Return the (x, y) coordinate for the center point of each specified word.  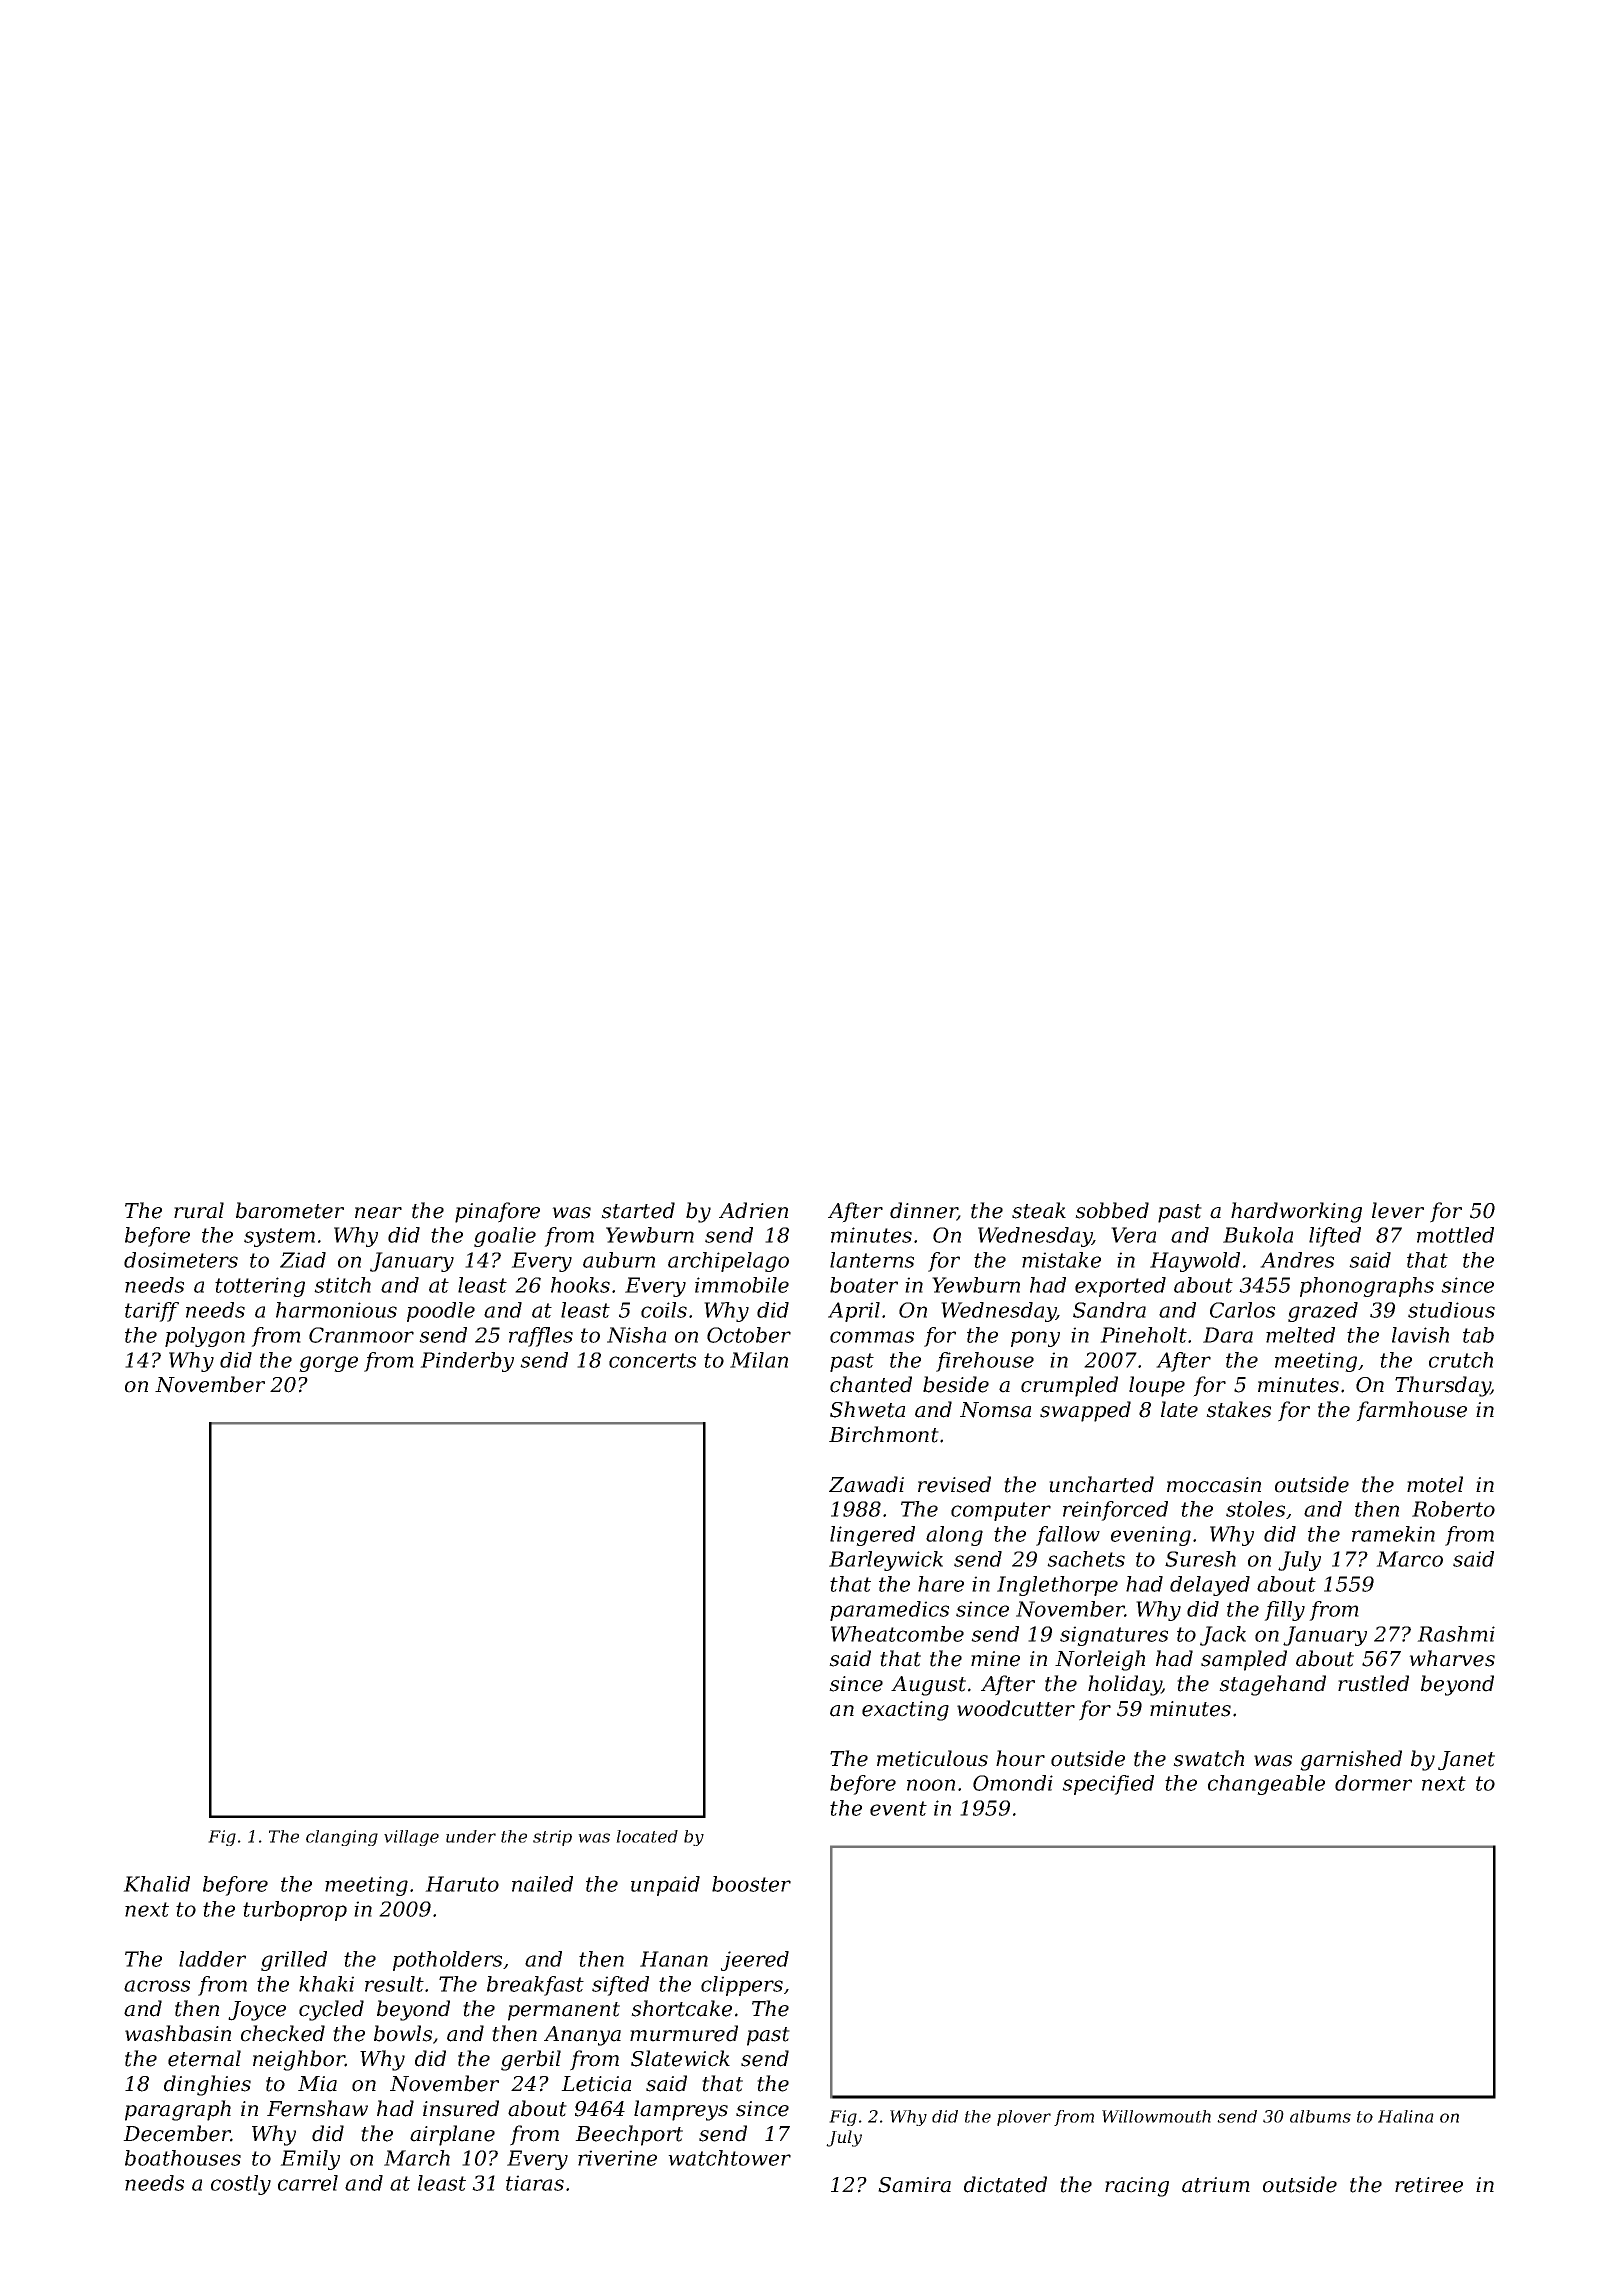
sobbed (1112, 1210)
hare (941, 1584)
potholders (447, 1961)
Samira (914, 2185)
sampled (1244, 1660)
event (898, 1808)
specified (1108, 1785)
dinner (923, 1211)
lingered (872, 1536)
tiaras (535, 2183)
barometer (290, 1210)
